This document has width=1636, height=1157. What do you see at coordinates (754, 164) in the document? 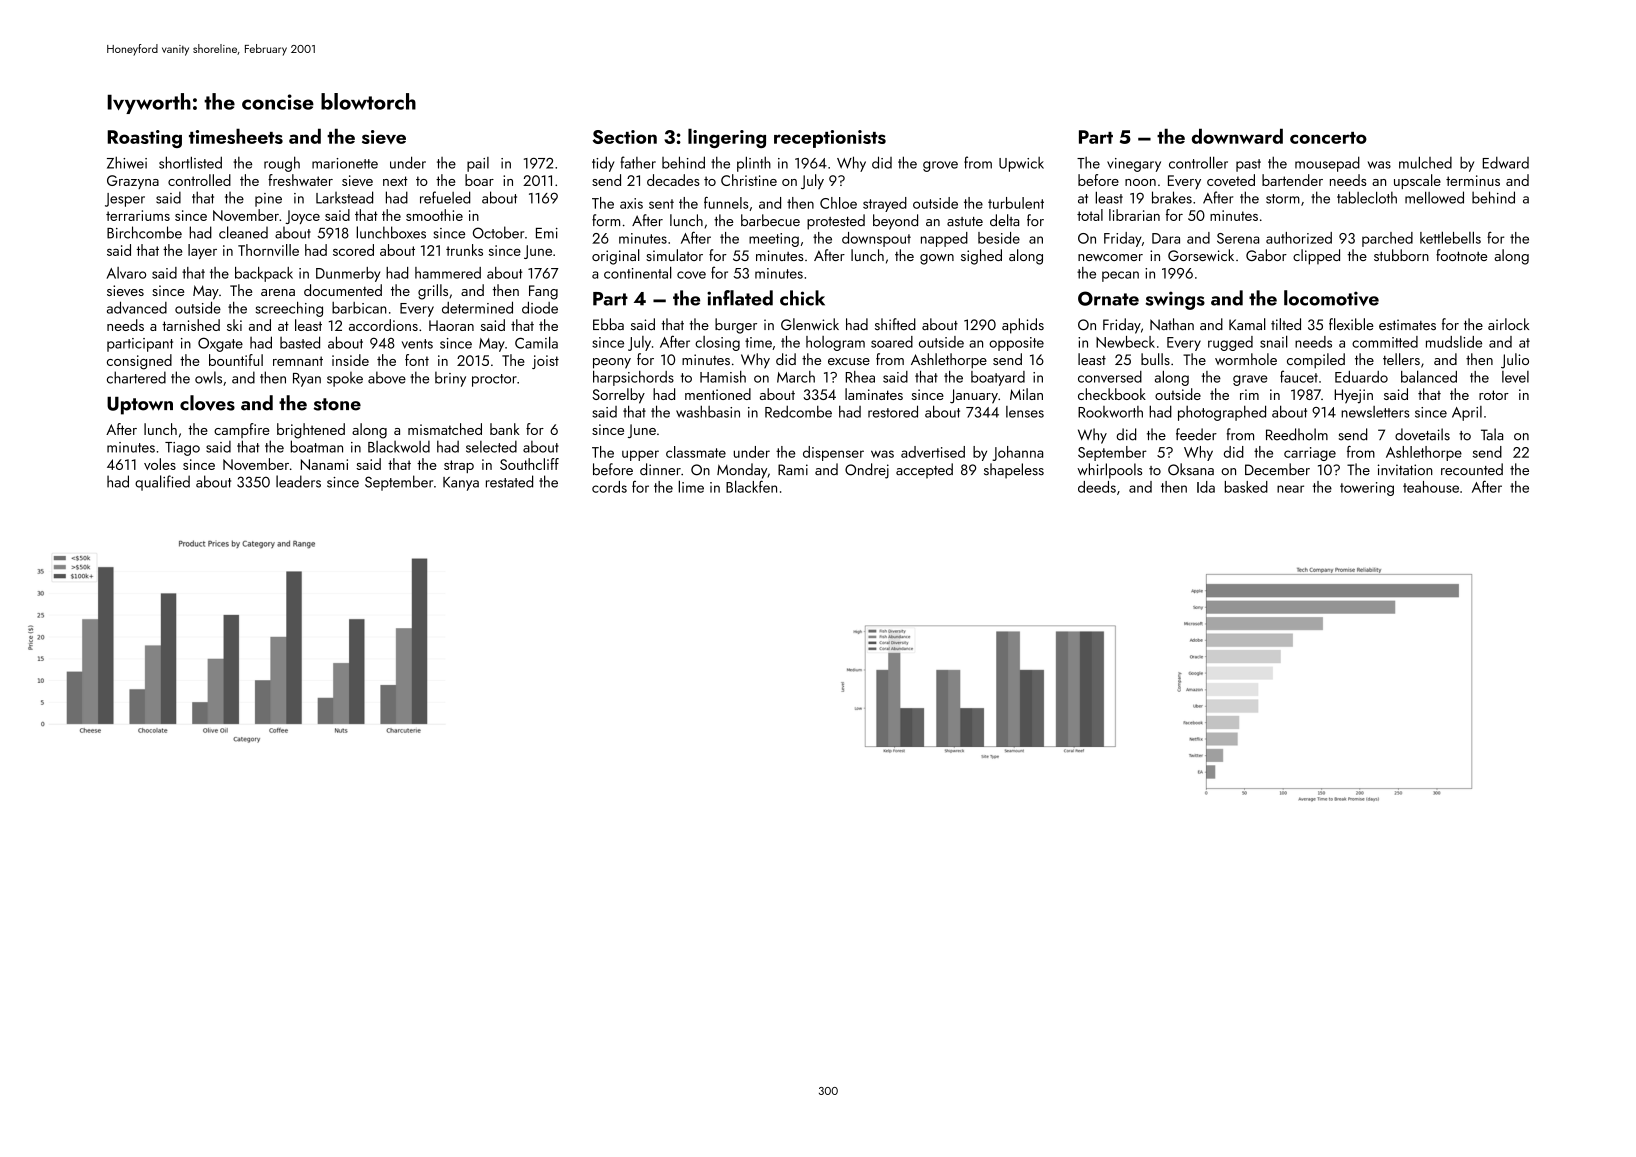
I see `plinth` at bounding box center [754, 164].
